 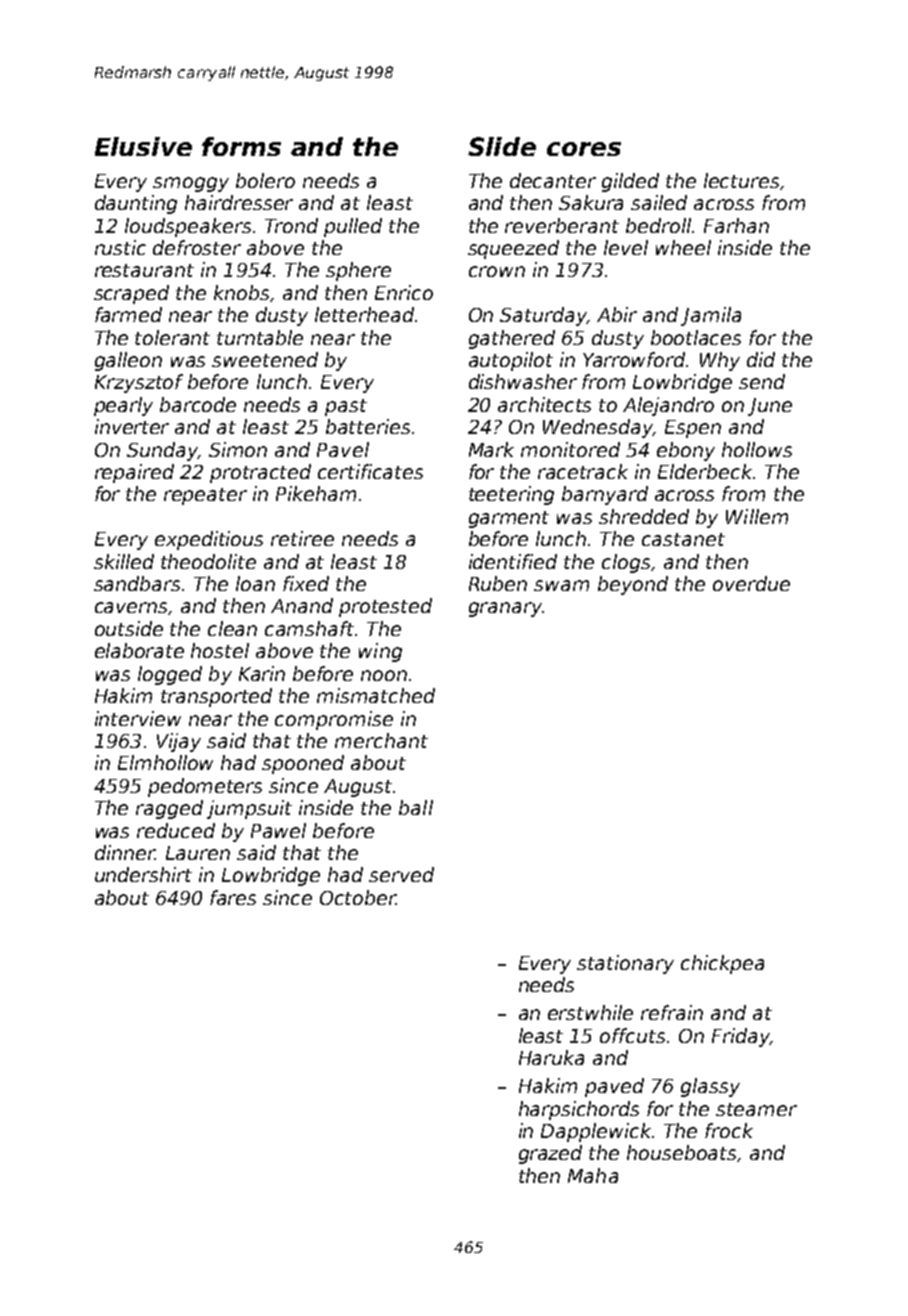 What do you see at coordinates (132, 426) in the image?
I see `inverter` at bounding box center [132, 426].
